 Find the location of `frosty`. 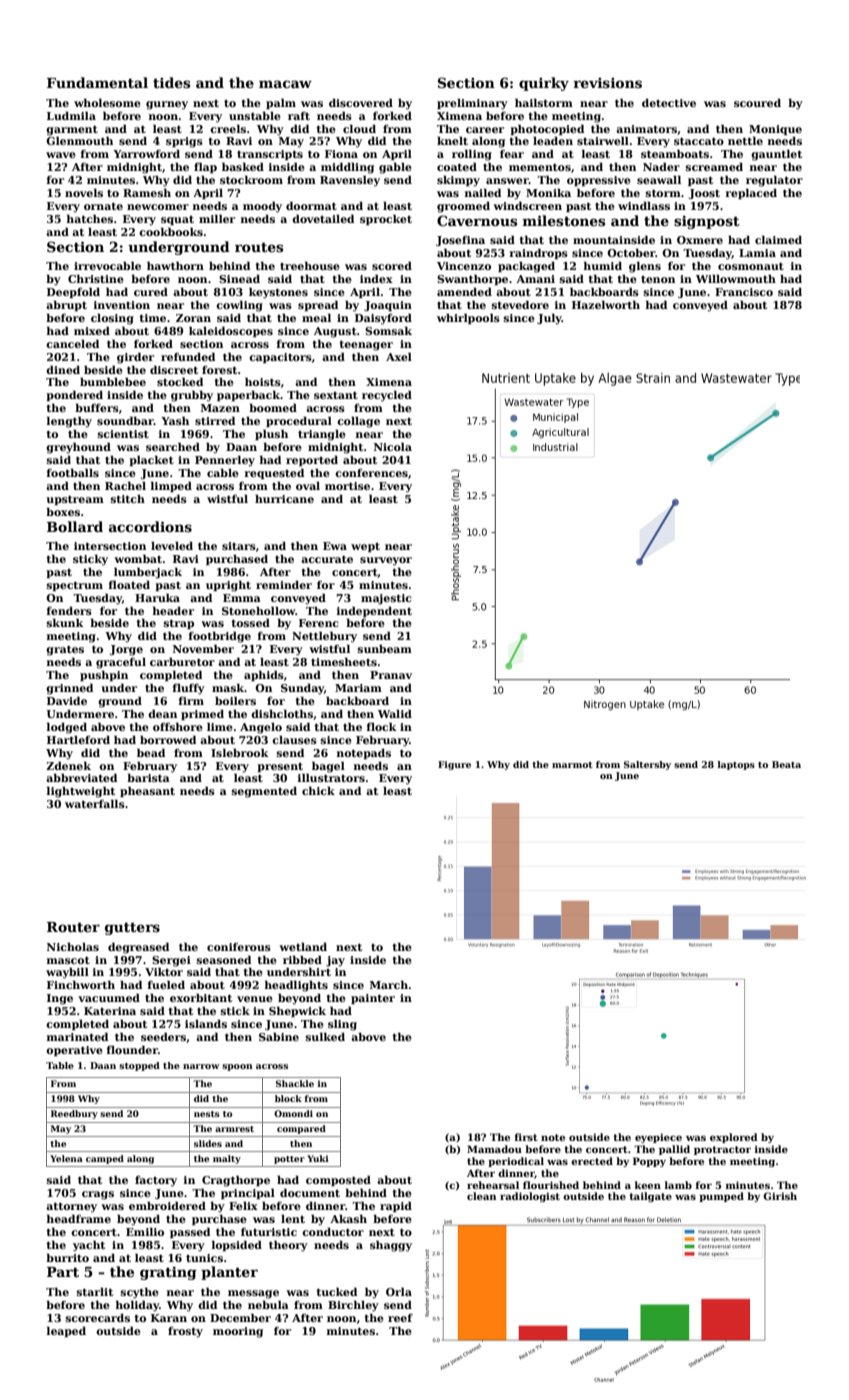

frosty is located at coordinates (185, 1332).
